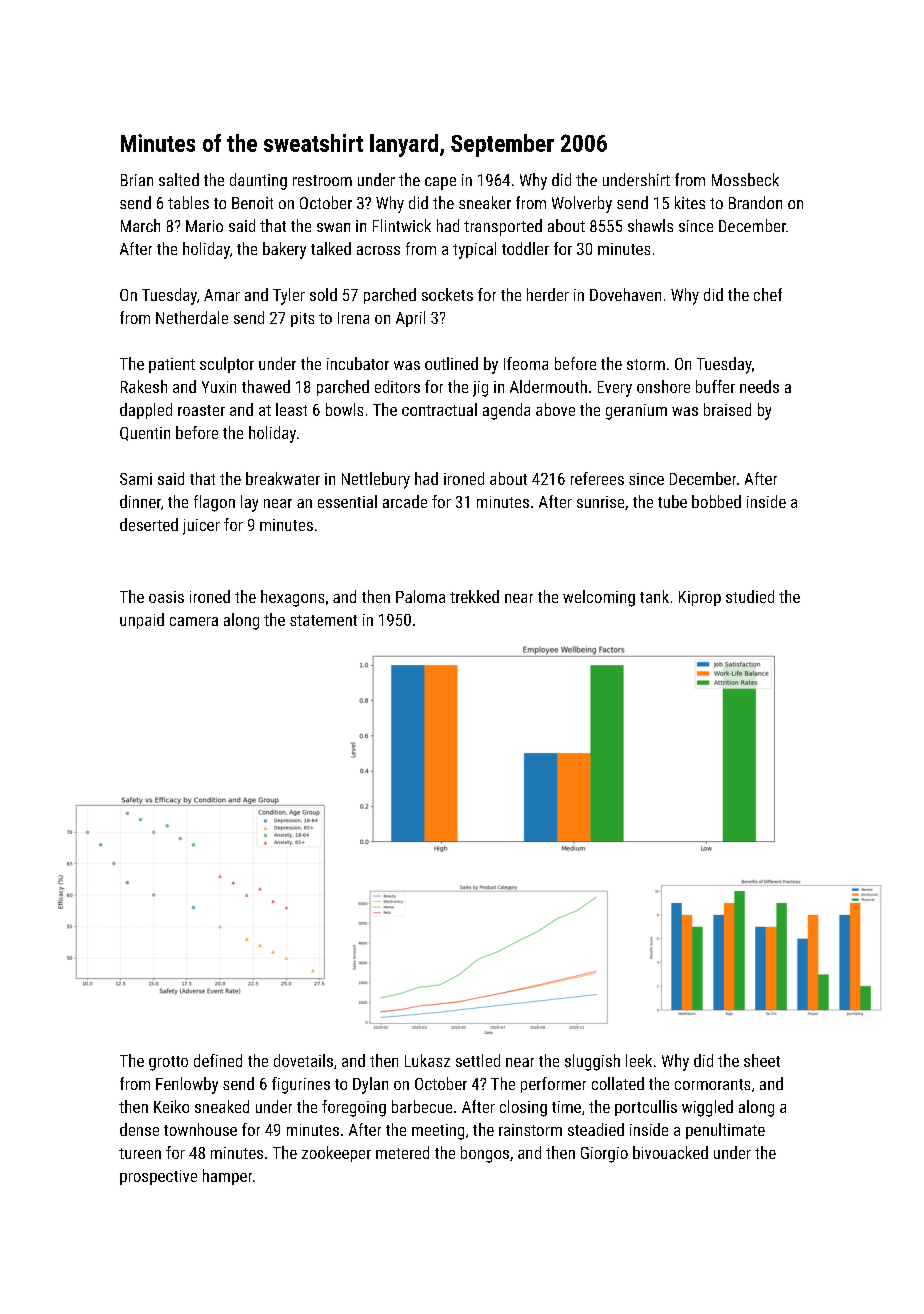  What do you see at coordinates (440, 183) in the document?
I see `cape` at bounding box center [440, 183].
